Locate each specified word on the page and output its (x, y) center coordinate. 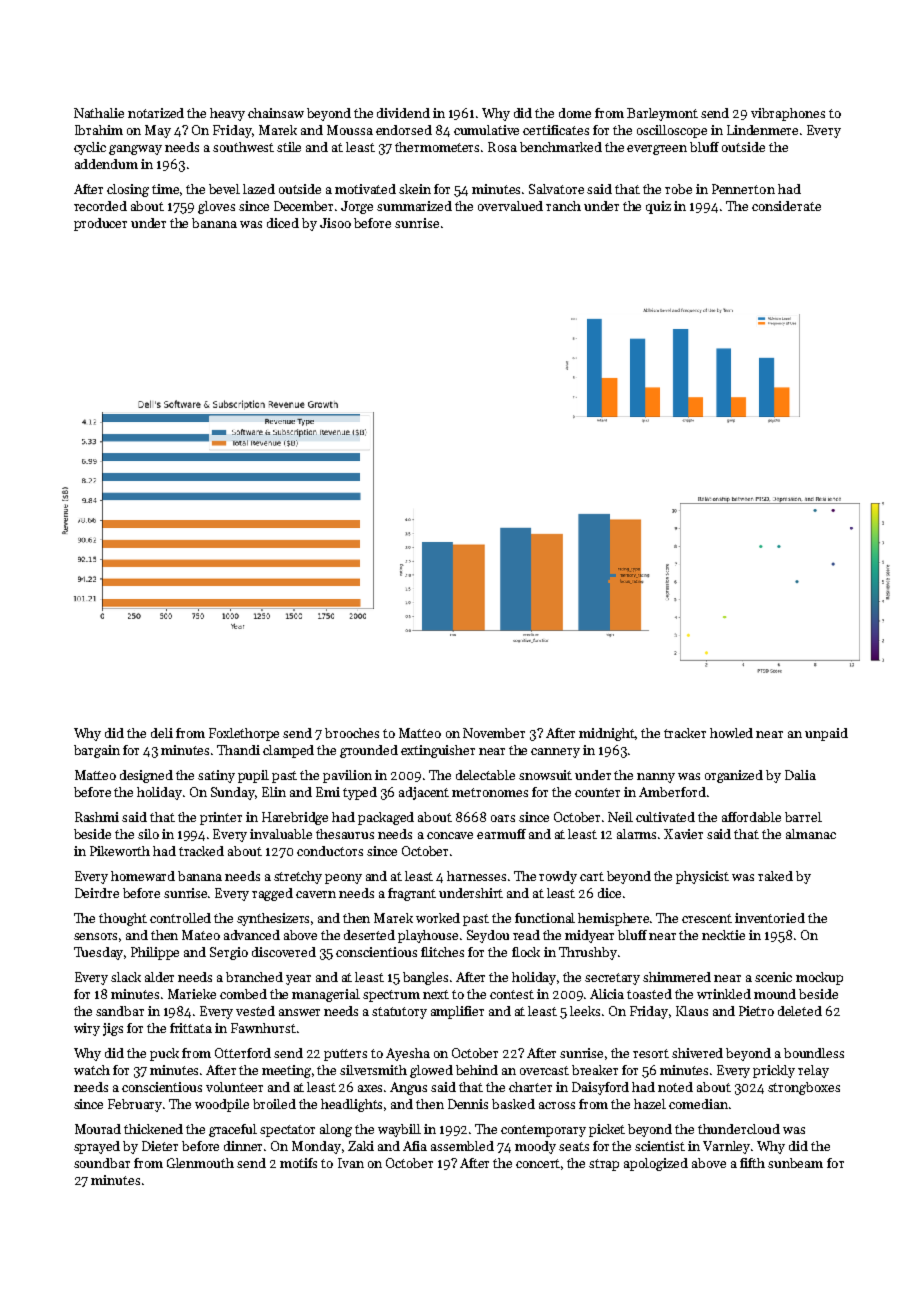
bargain (97, 751)
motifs (298, 1163)
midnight (607, 734)
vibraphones (788, 114)
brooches (352, 733)
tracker (685, 733)
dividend (403, 113)
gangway (135, 150)
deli (162, 733)
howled (731, 733)
